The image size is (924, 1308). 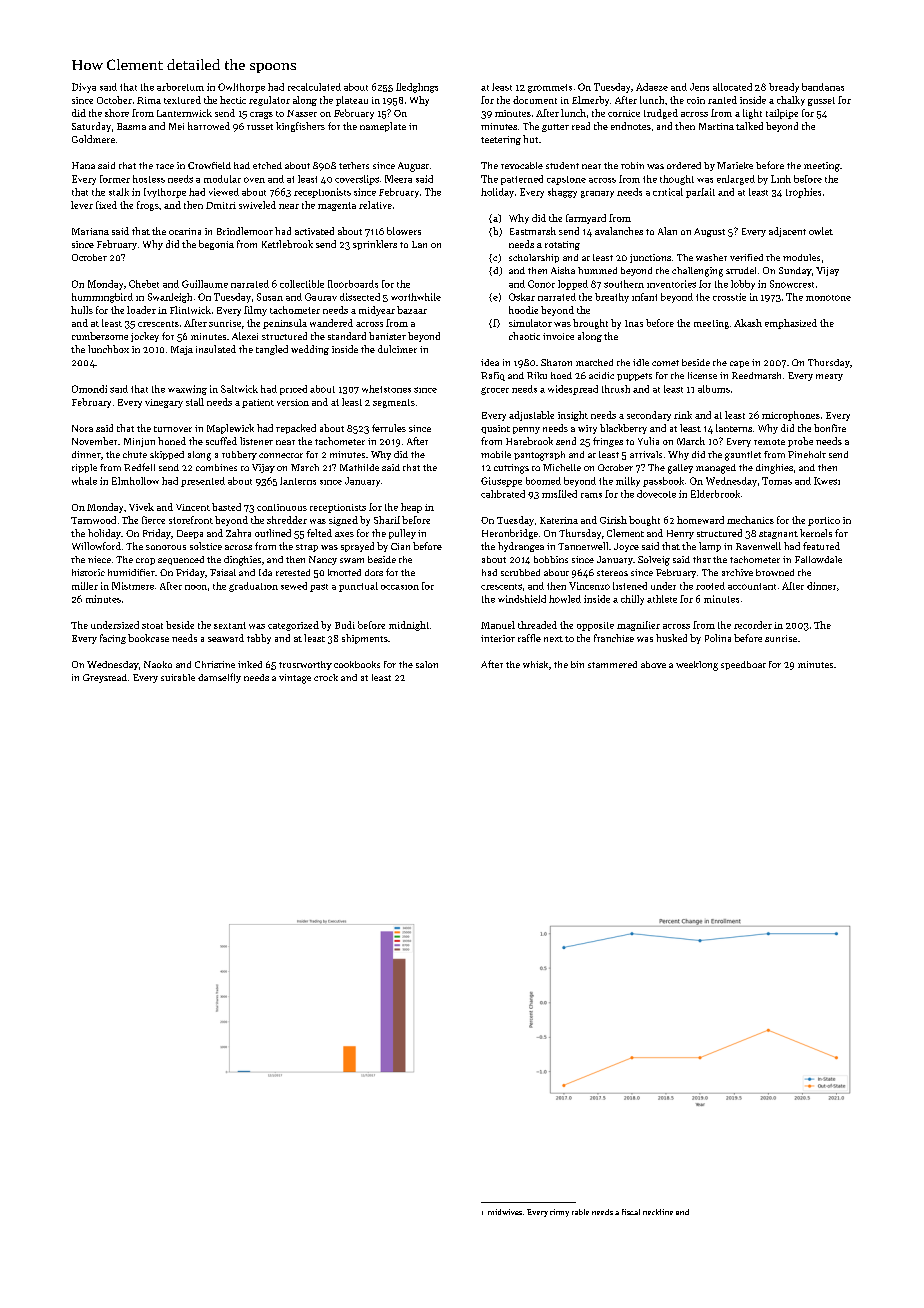 I want to click on tinny, so click(x=559, y=1213).
